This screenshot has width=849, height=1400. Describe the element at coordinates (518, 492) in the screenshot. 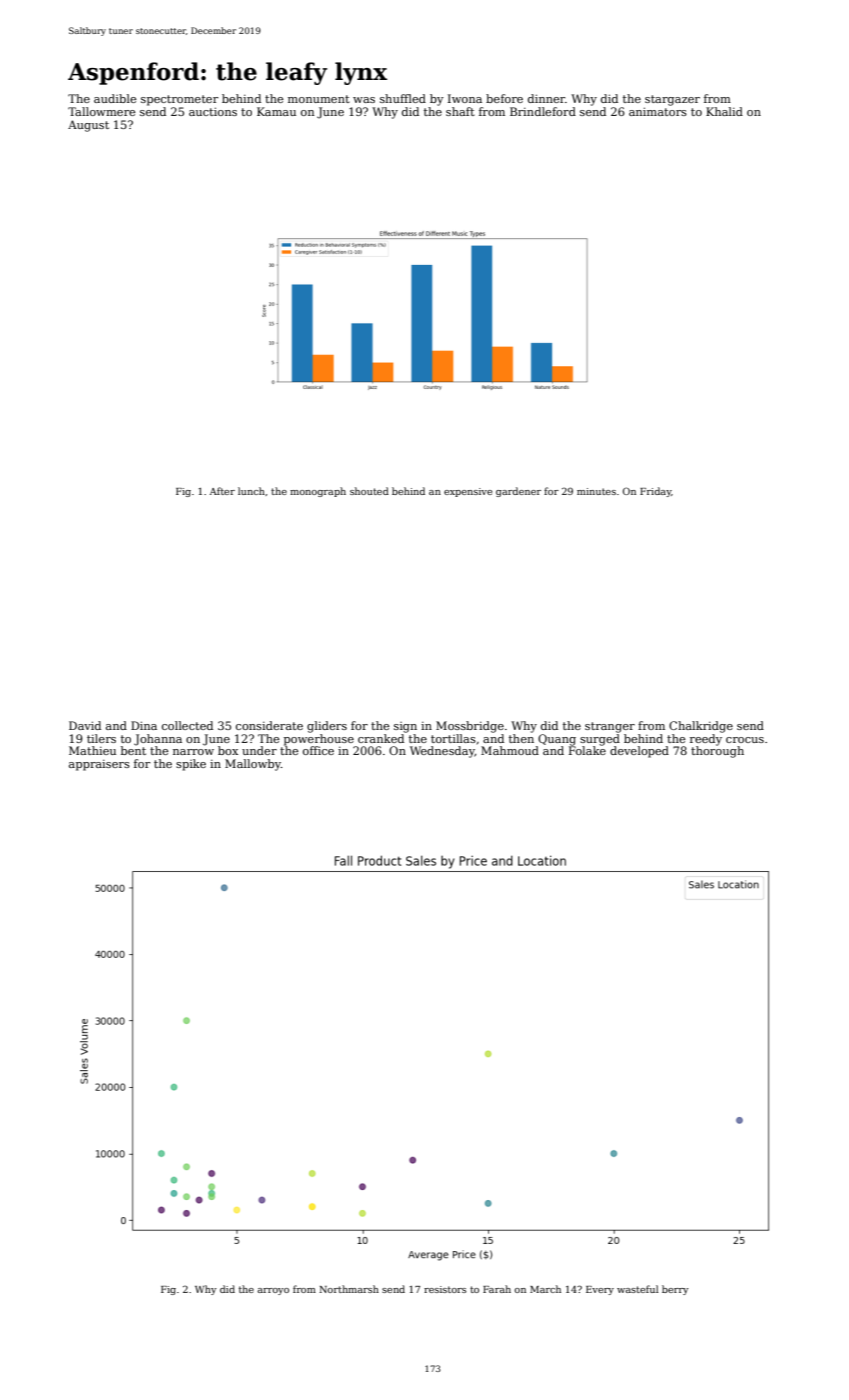

I see `gardener` at that location.
